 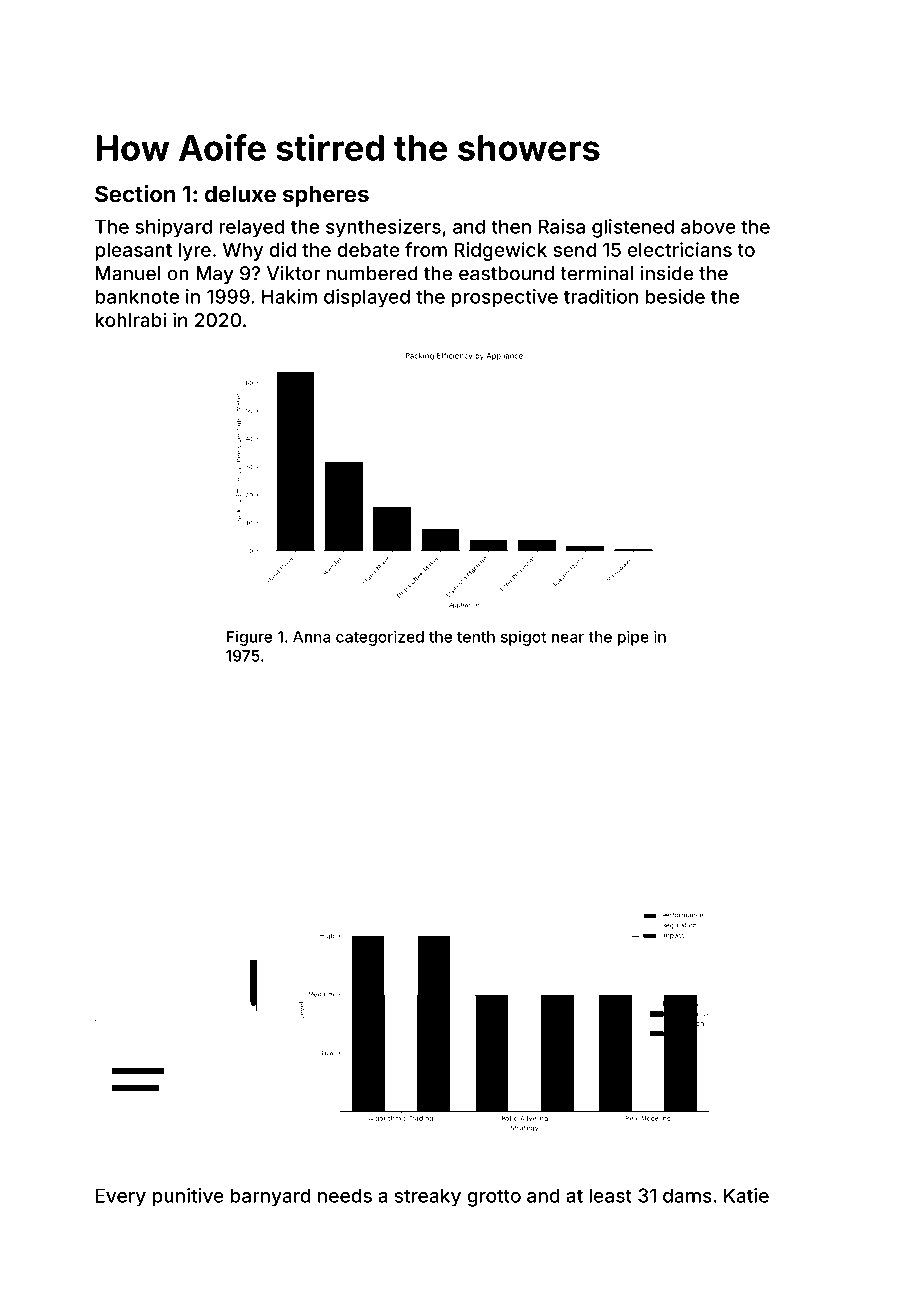 I want to click on Every, so click(x=121, y=1197).
